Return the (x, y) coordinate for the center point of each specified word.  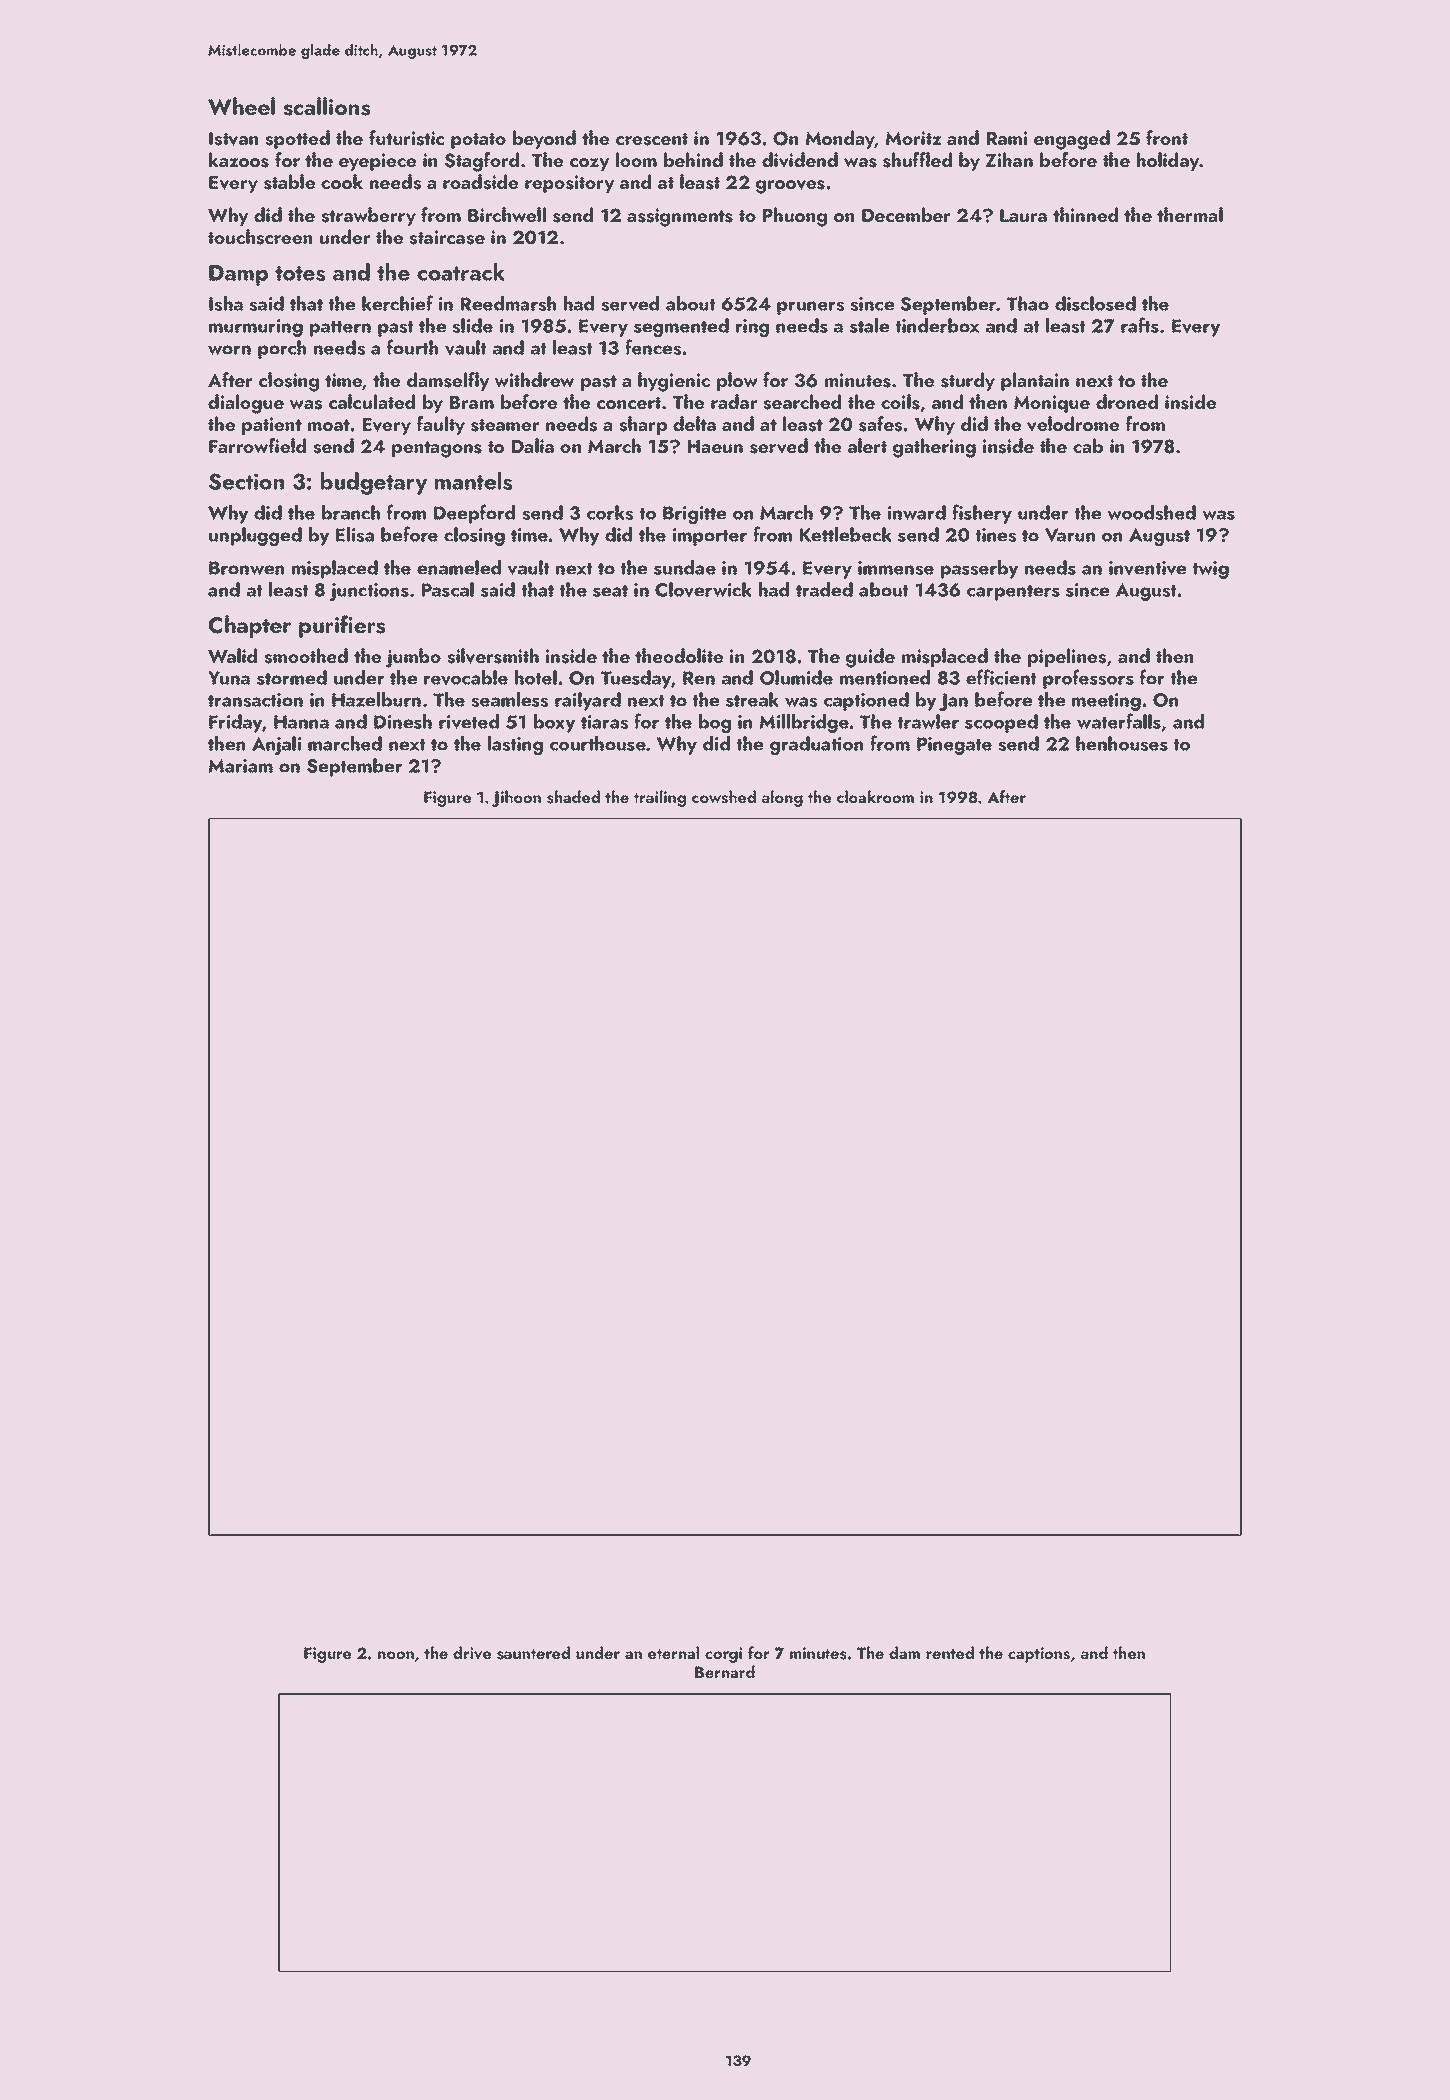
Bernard (725, 1671)
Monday (840, 139)
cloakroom (875, 796)
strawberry (368, 216)
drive (472, 1653)
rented (950, 1652)
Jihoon (516, 798)
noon (396, 1655)
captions (1039, 1655)
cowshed (724, 797)
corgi (723, 1655)
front (1167, 137)
